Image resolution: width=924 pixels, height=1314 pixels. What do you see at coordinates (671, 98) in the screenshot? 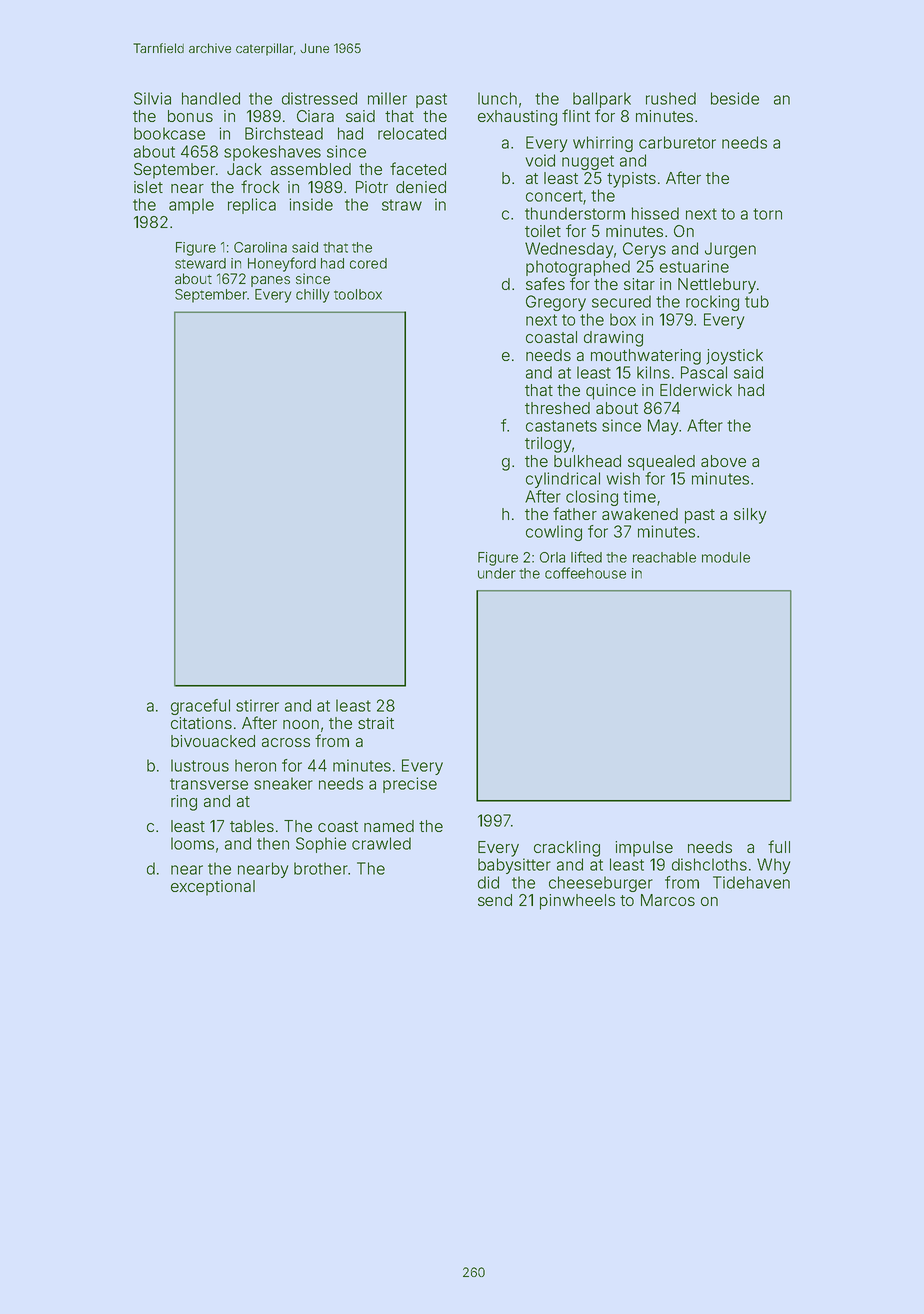
I see `rushed` at bounding box center [671, 98].
